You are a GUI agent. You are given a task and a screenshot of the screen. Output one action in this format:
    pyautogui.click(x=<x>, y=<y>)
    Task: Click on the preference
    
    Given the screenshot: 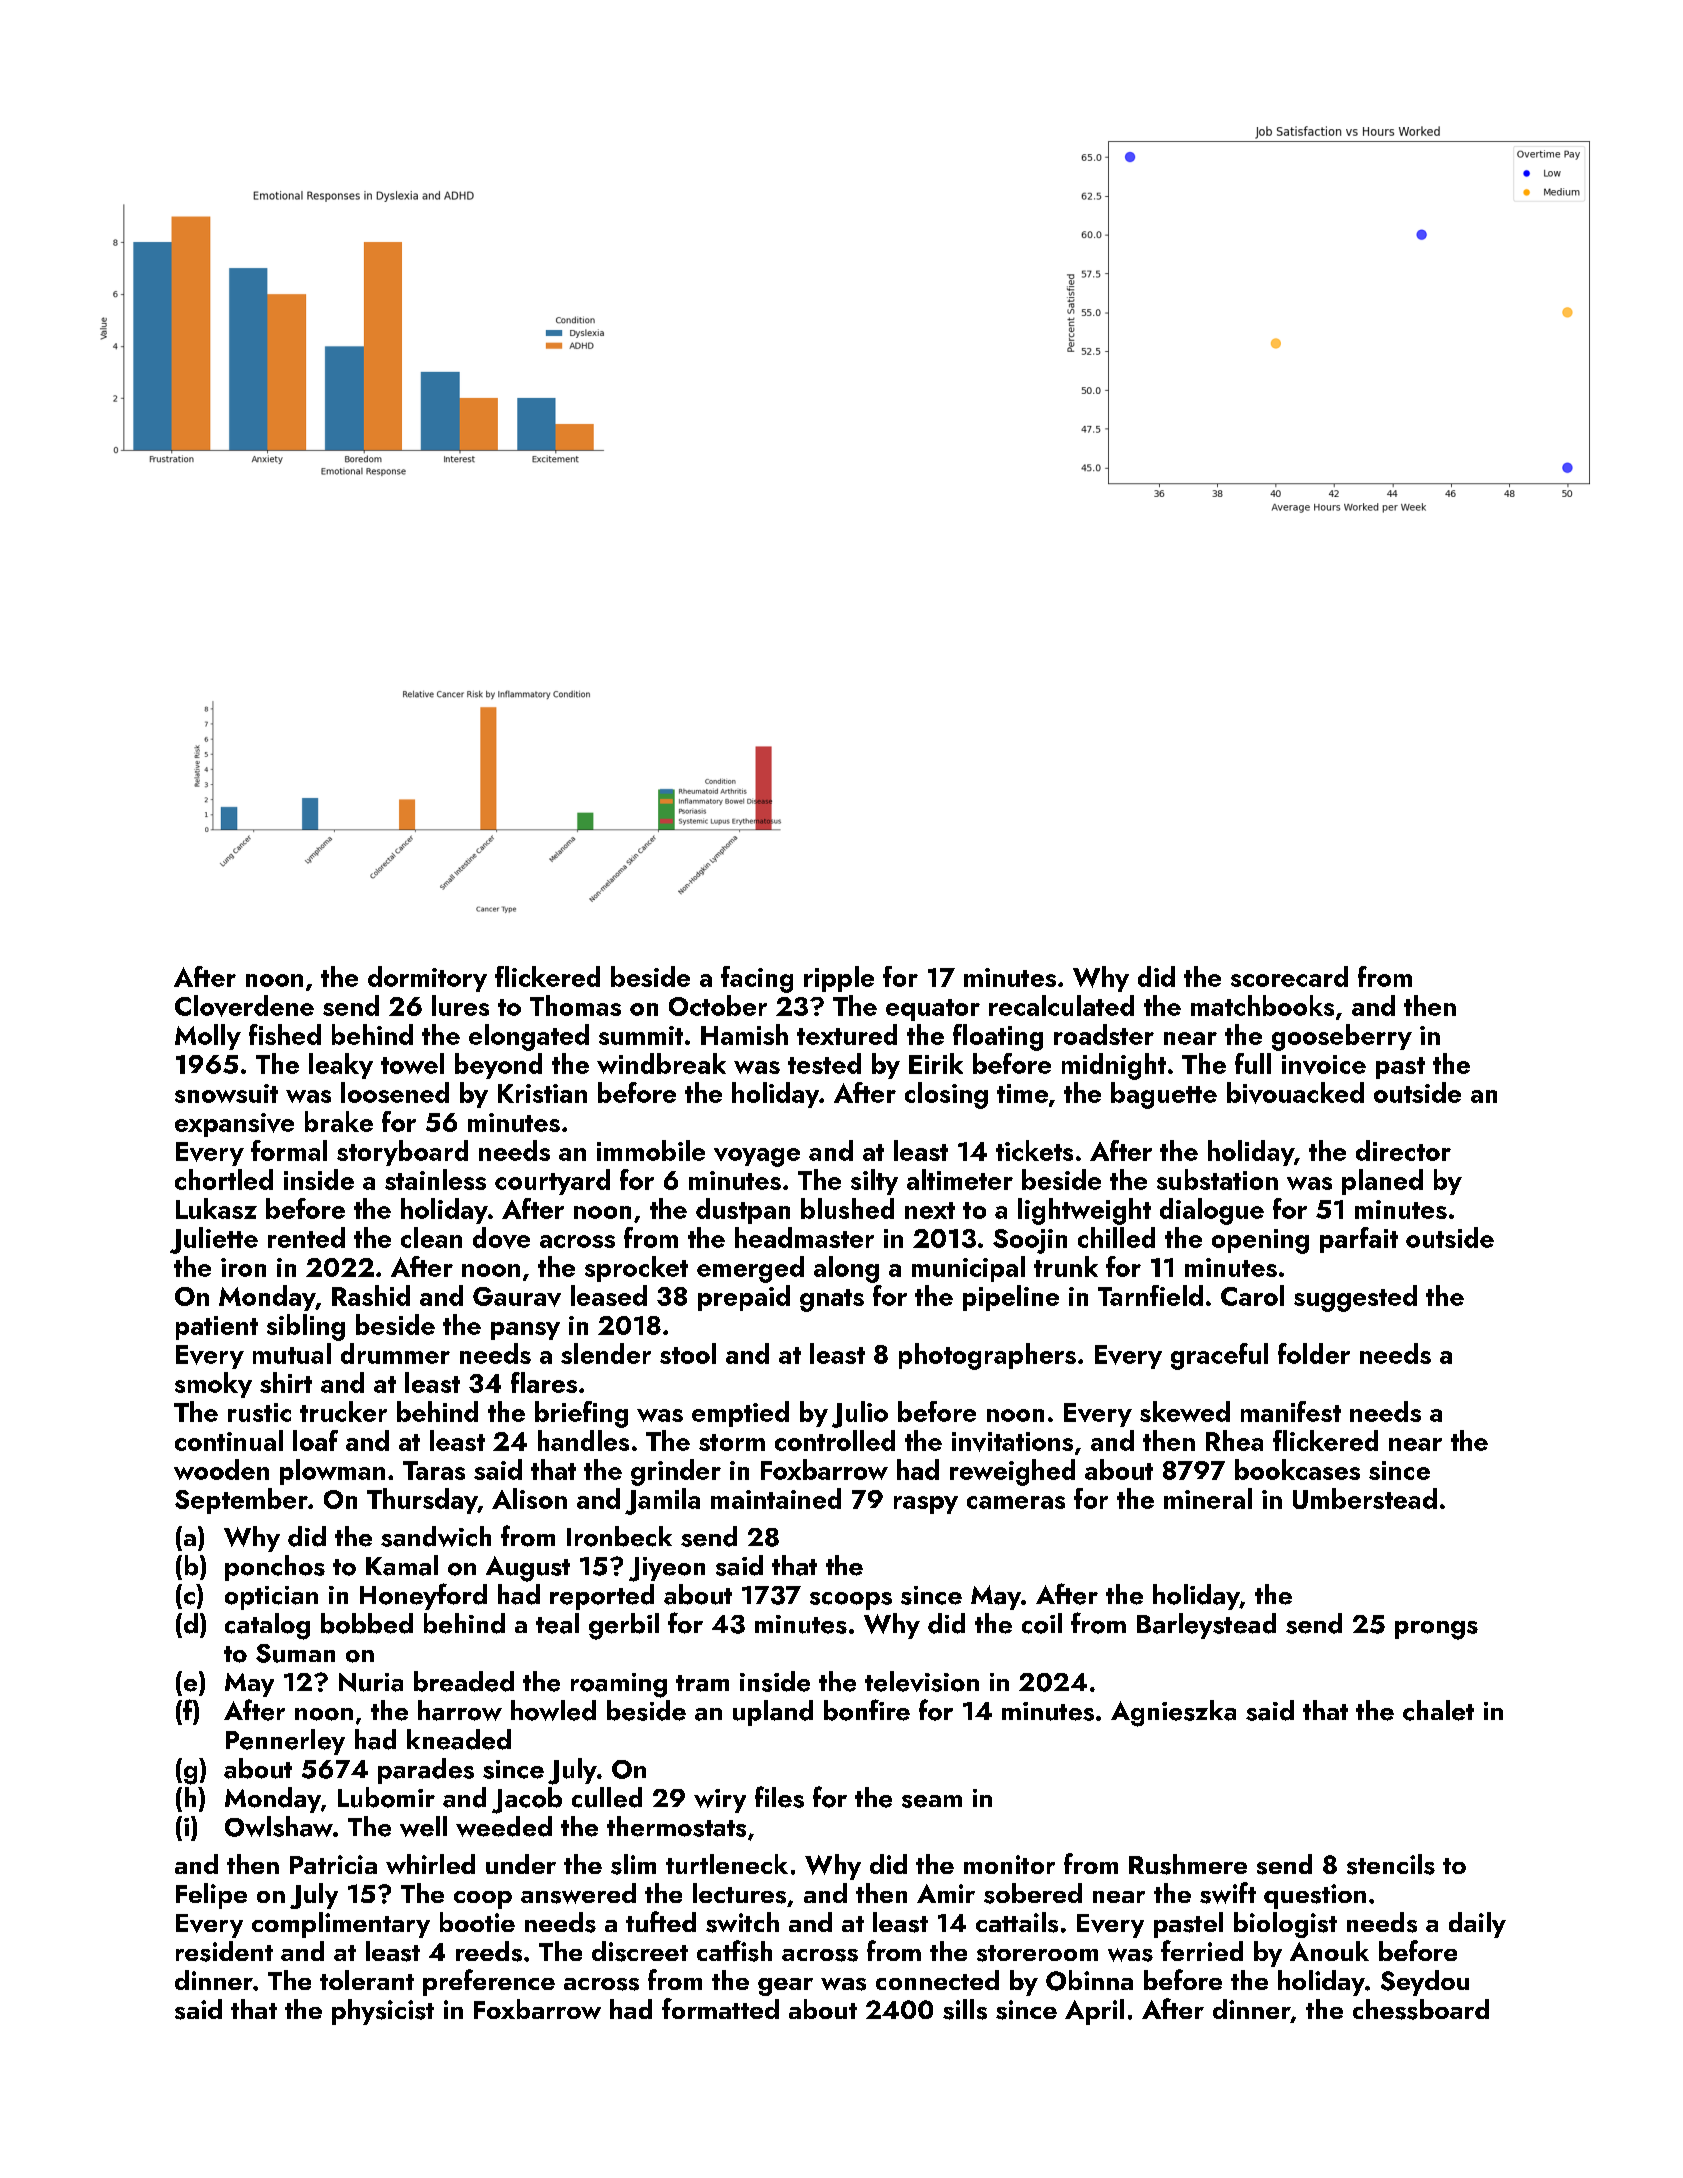 What is the action you would take?
    pyautogui.click(x=489, y=1982)
